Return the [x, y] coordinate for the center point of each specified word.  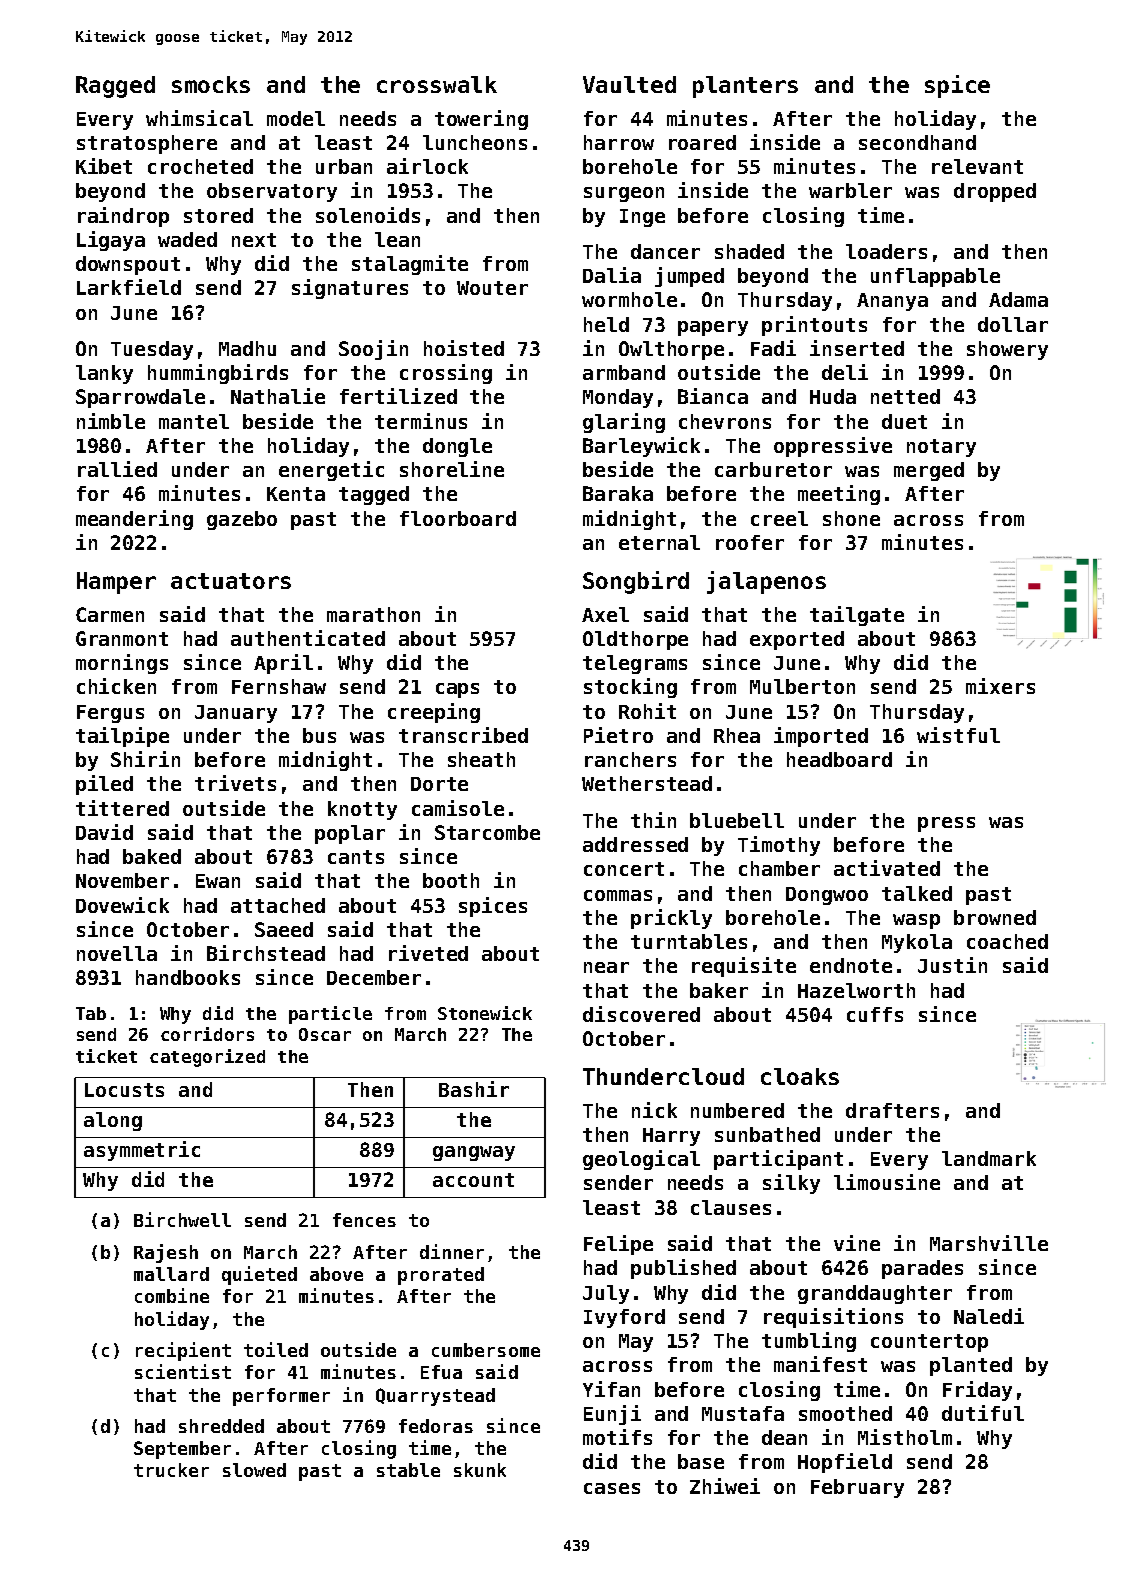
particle [330, 1015]
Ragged [115, 87]
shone [851, 518]
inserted [857, 348]
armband [624, 372]
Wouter [492, 288]
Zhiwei [725, 1486]
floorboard [458, 518]
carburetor [773, 469]
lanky [104, 374]
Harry [671, 1137]
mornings [122, 664]
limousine [887, 1182]
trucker [171, 1470]
